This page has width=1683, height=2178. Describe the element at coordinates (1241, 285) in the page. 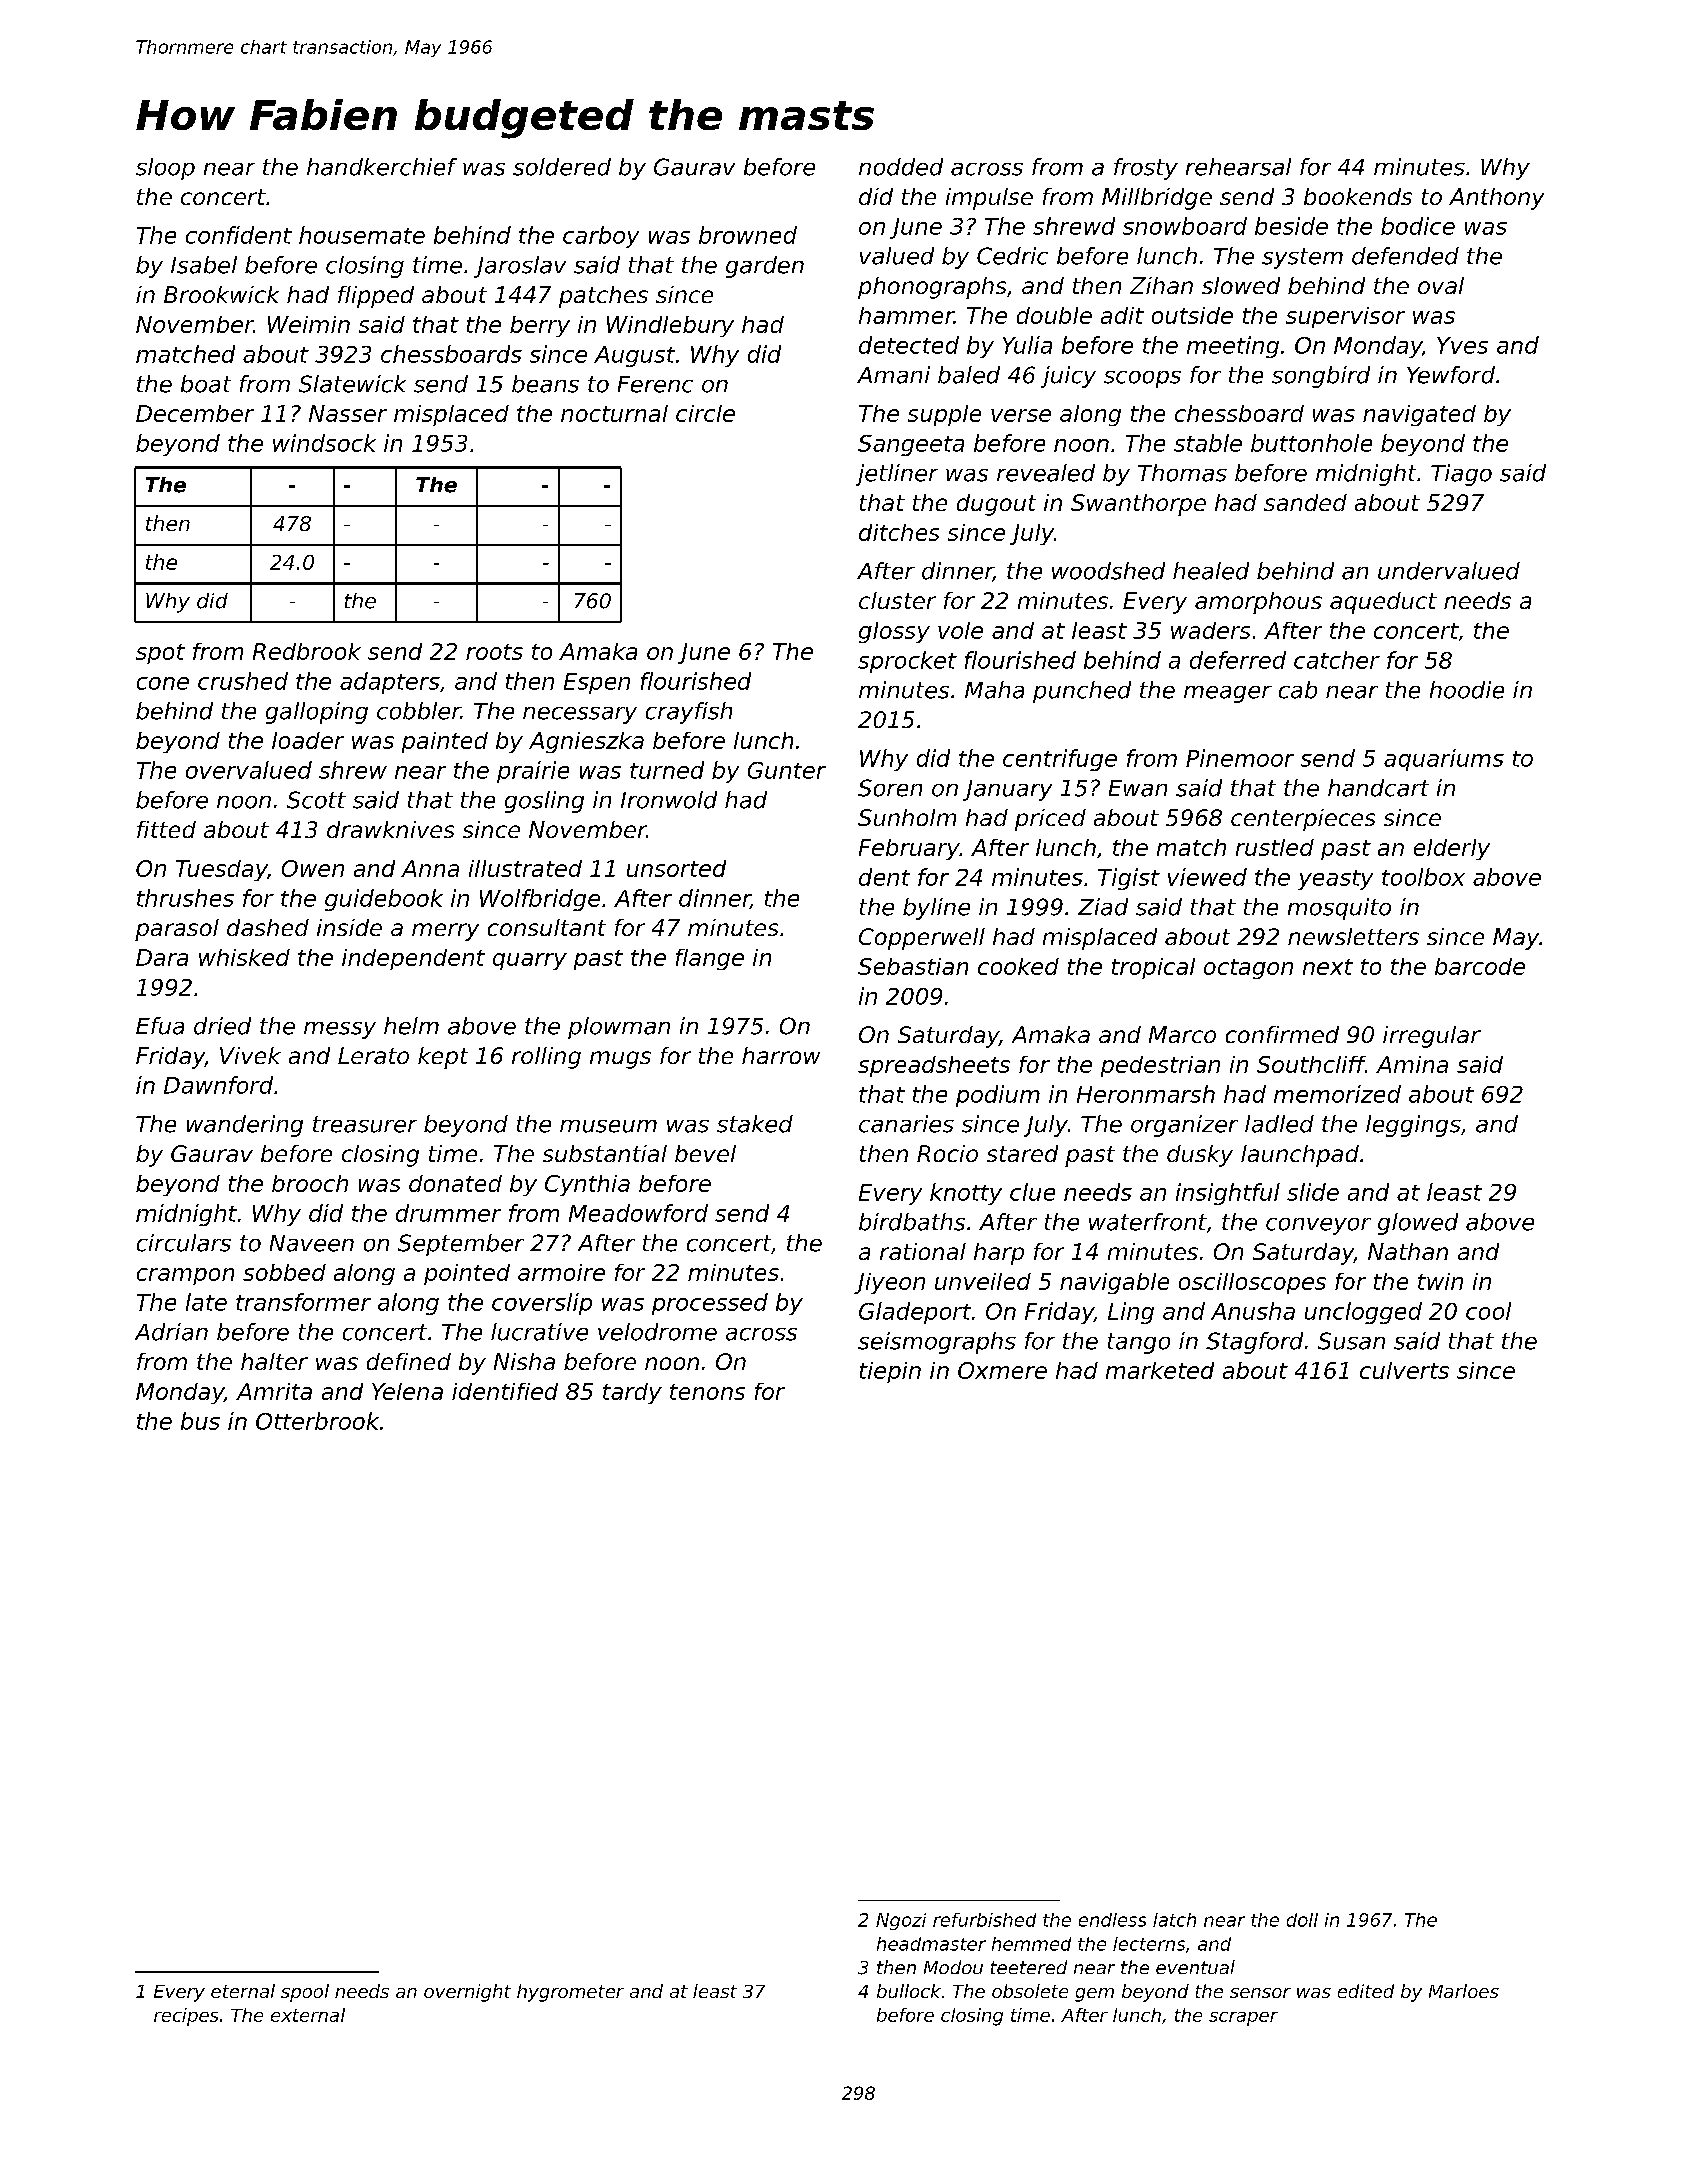

I see `slowed` at that location.
